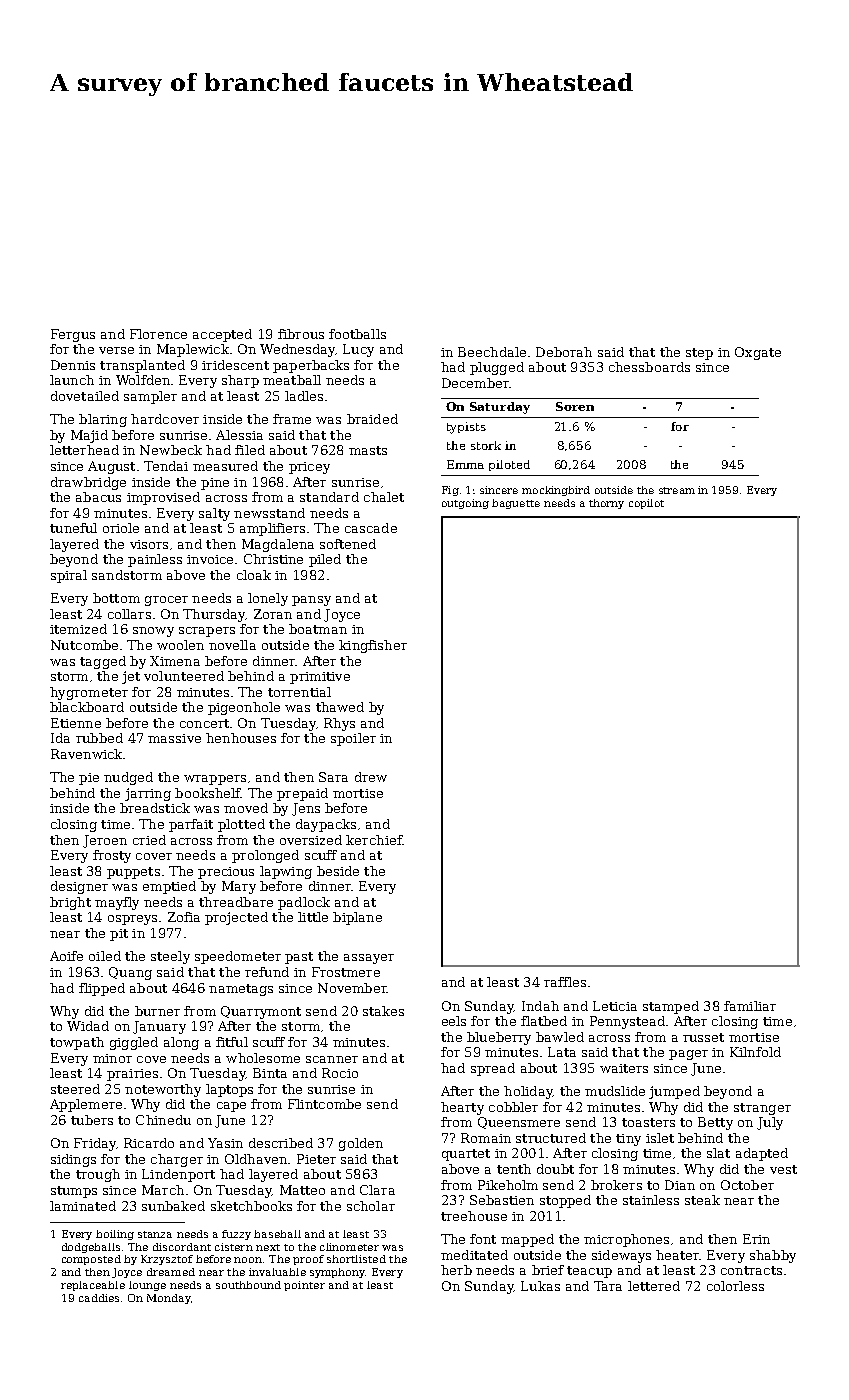 Image resolution: width=849 pixels, height=1400 pixels. Describe the element at coordinates (91, 1248) in the page. I see `dodgeballs` at that location.
